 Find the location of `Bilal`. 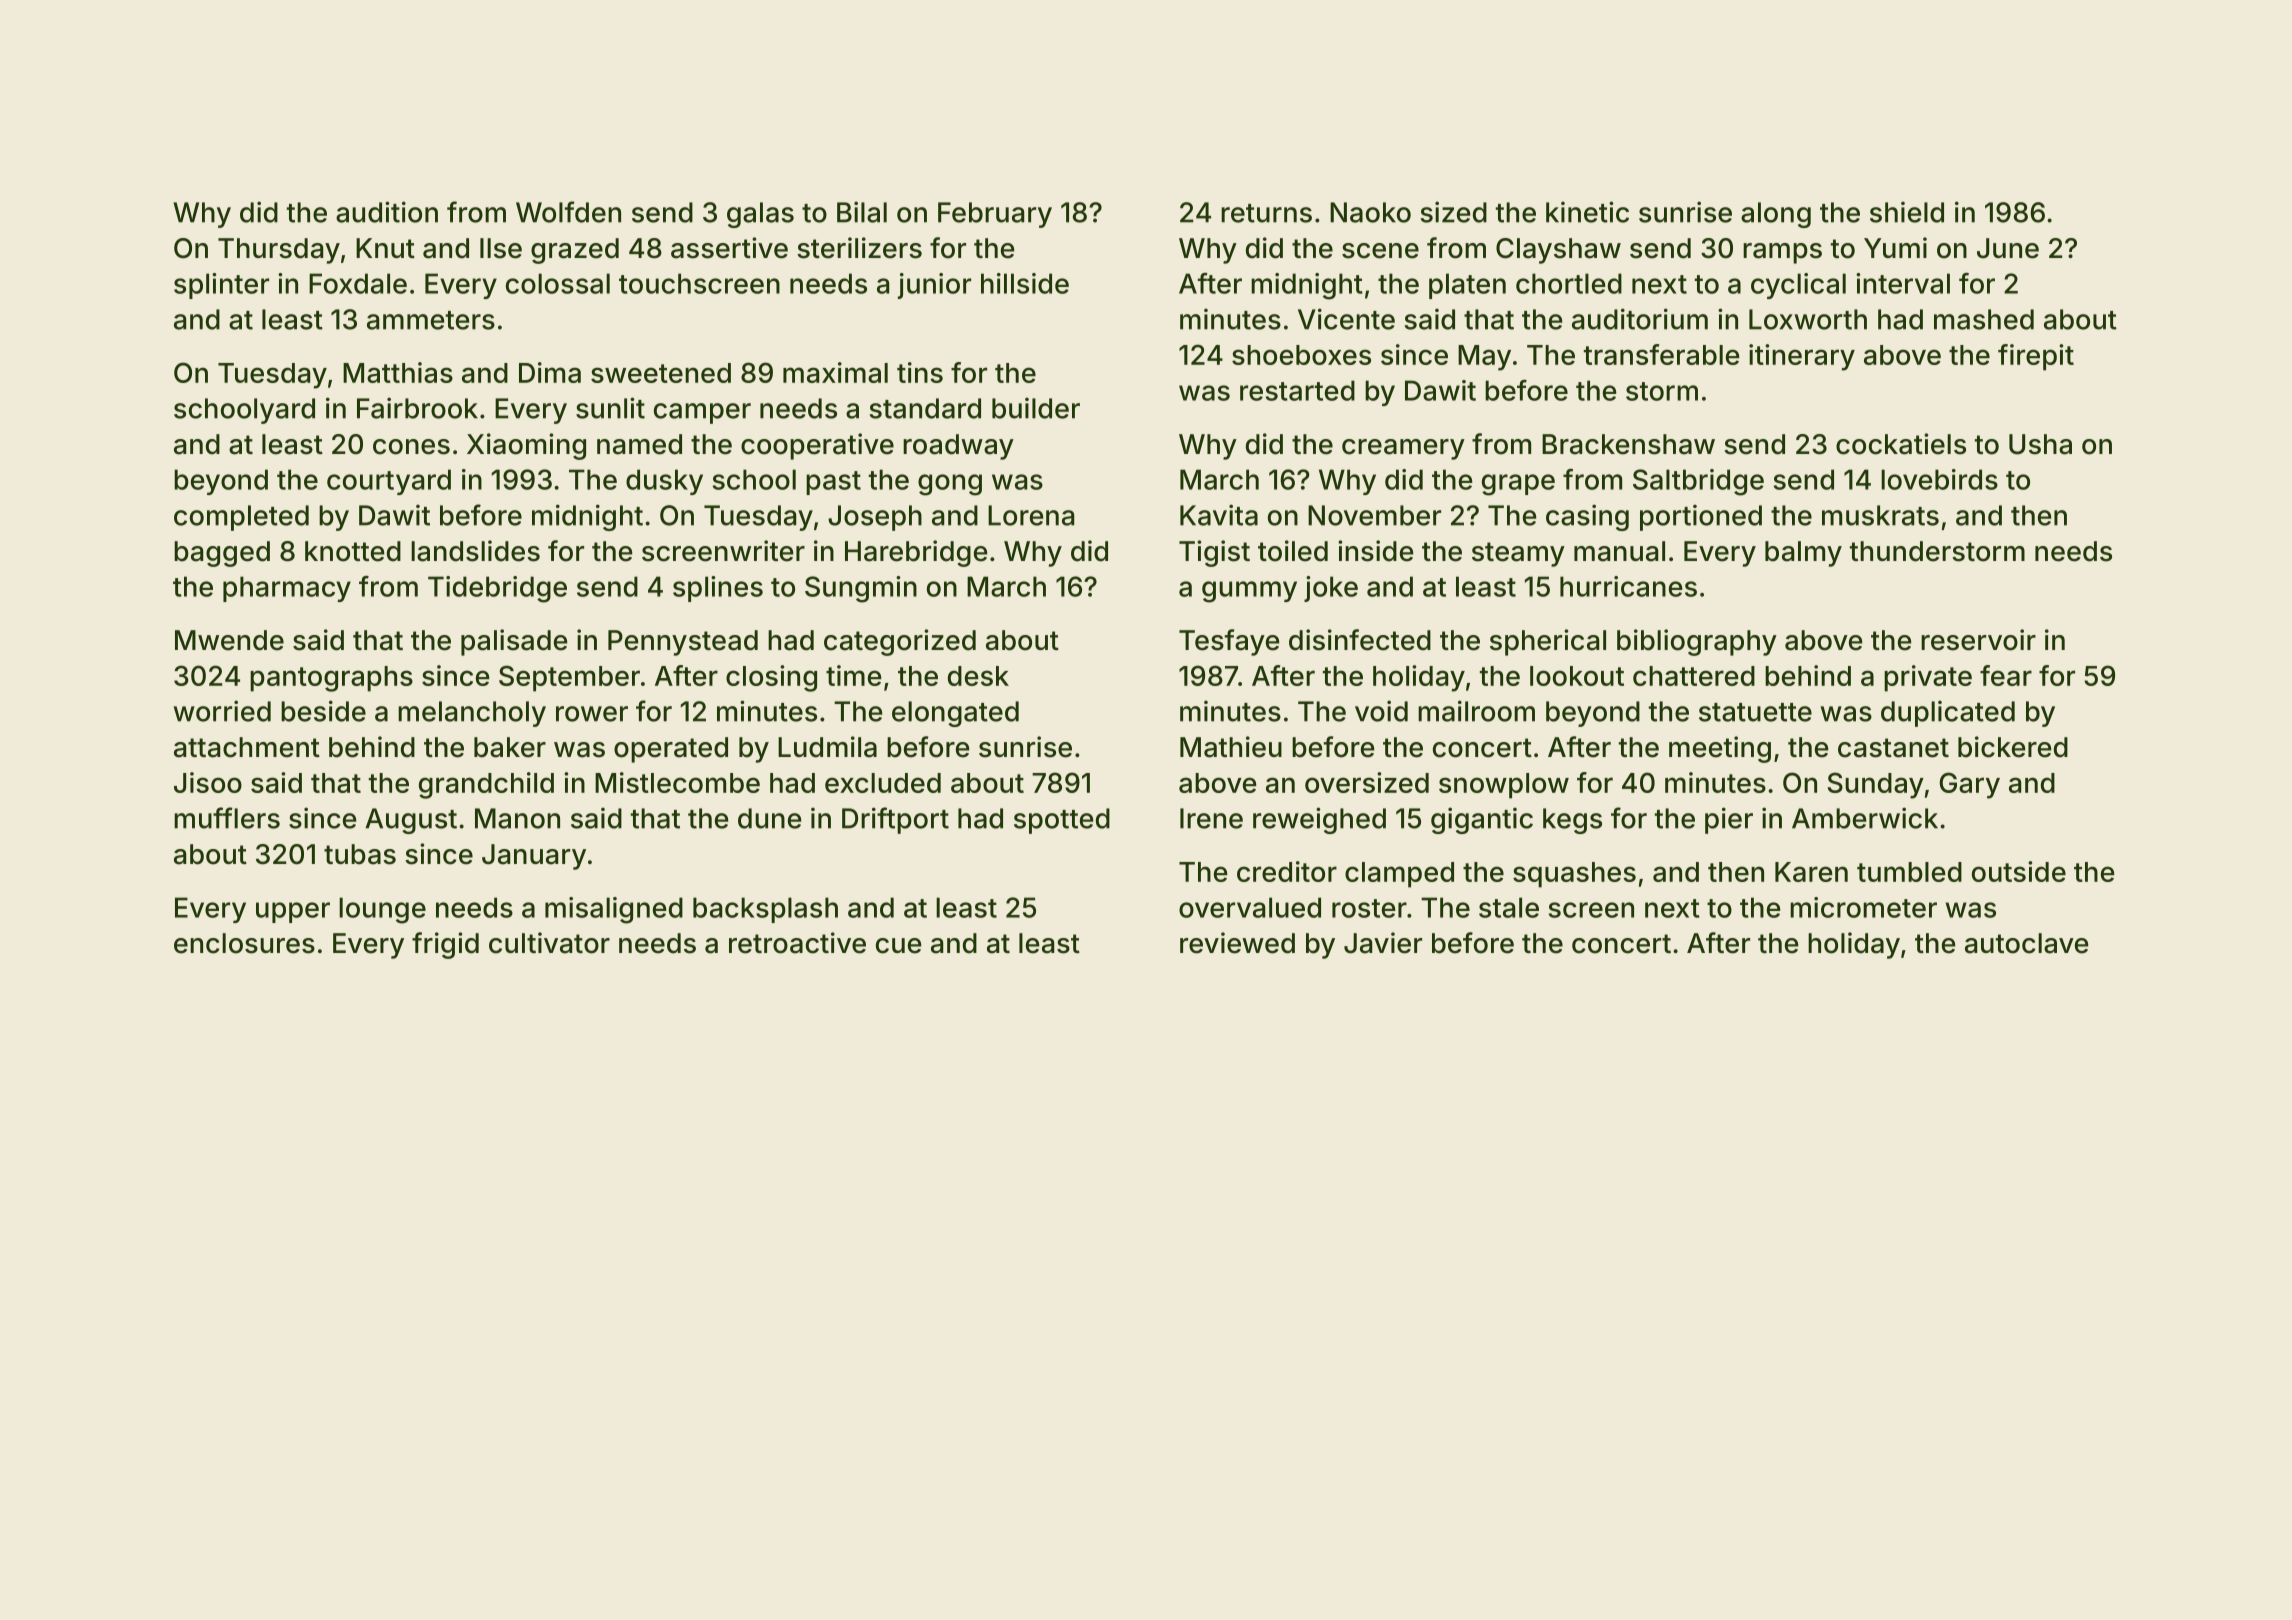

Bilal is located at coordinates (862, 212).
